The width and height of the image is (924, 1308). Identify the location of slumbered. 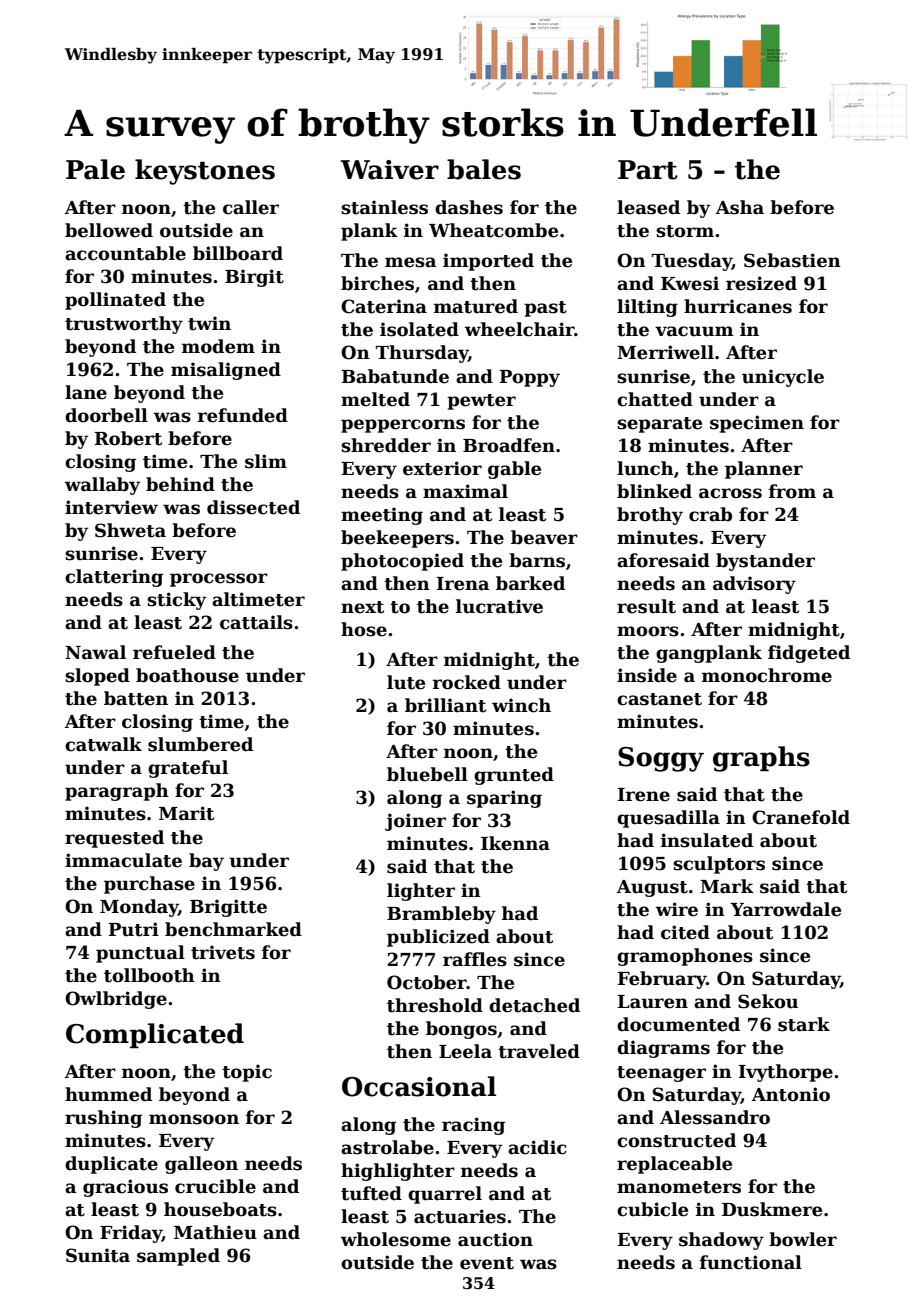
(200, 744).
